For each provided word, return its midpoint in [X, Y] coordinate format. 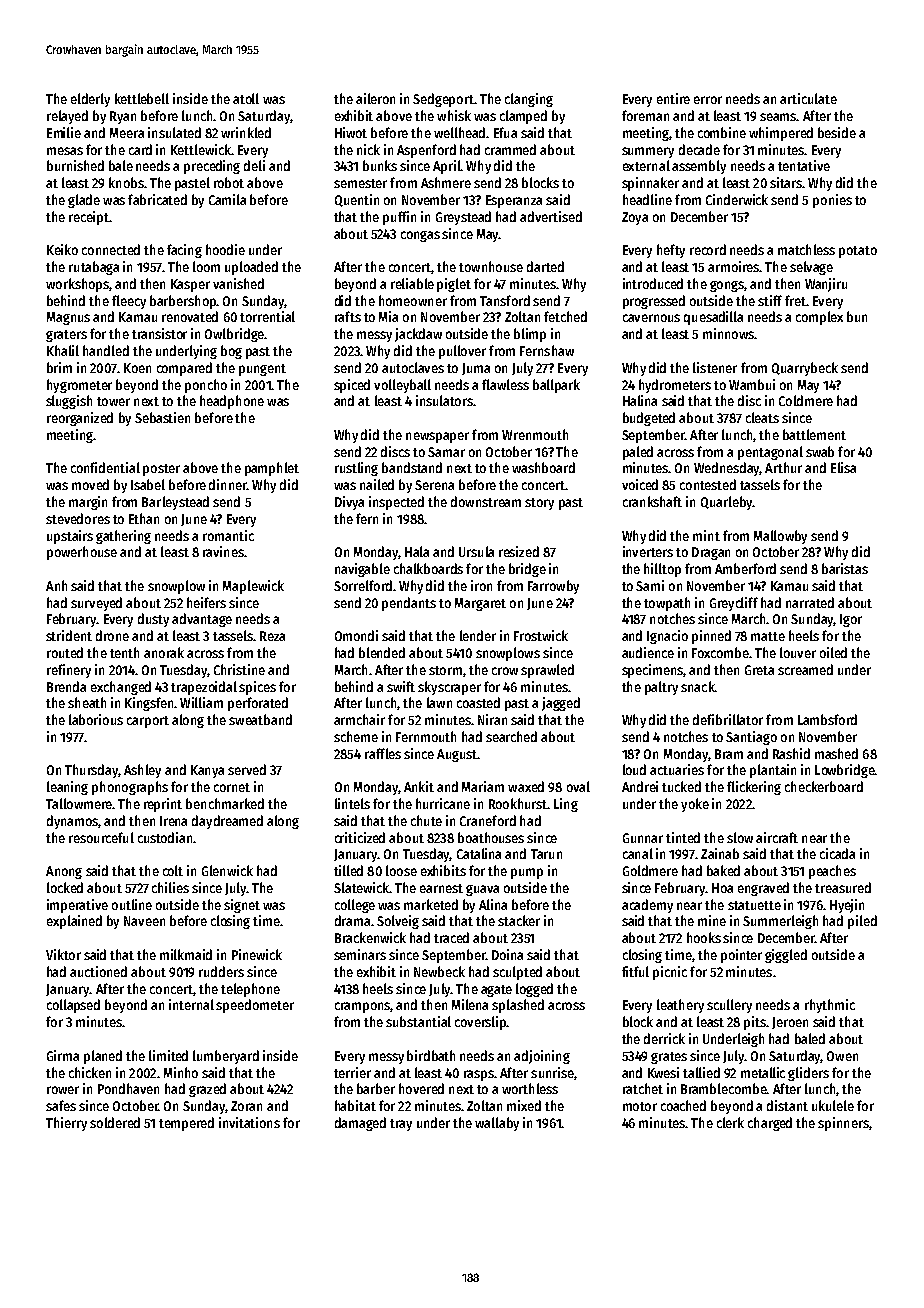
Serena [434, 485]
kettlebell [142, 98]
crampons [363, 1007]
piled [862, 922]
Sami [650, 585]
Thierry [66, 1124]
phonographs [130, 788]
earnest [441, 888]
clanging [529, 100]
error [708, 100]
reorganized [80, 419]
